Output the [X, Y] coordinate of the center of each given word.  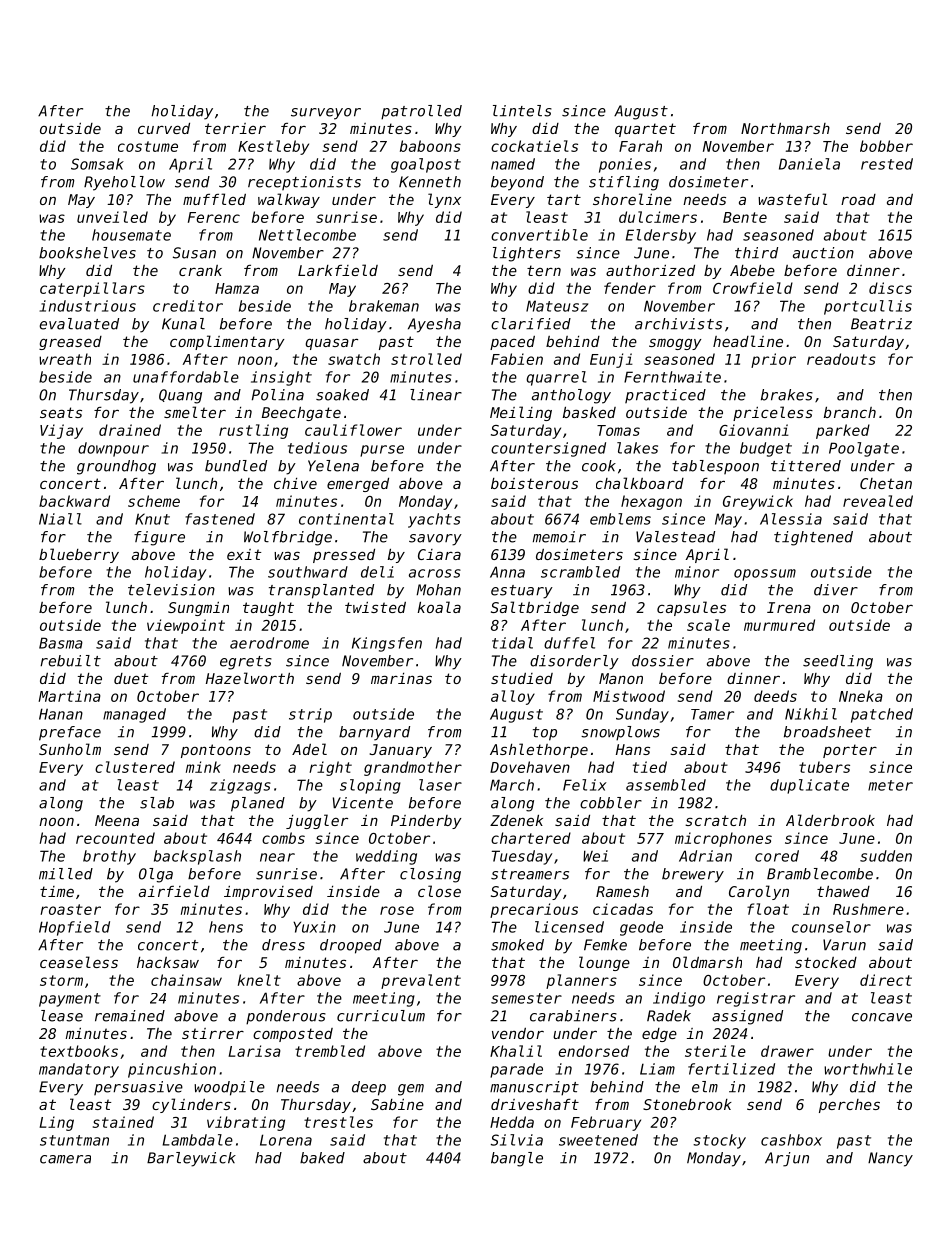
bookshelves [87, 253]
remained [130, 1016]
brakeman [384, 306]
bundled [236, 466]
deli [377, 572]
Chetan [886, 483]
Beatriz [881, 324]
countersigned [548, 449]
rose [397, 910]
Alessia [791, 519]
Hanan [61, 714]
